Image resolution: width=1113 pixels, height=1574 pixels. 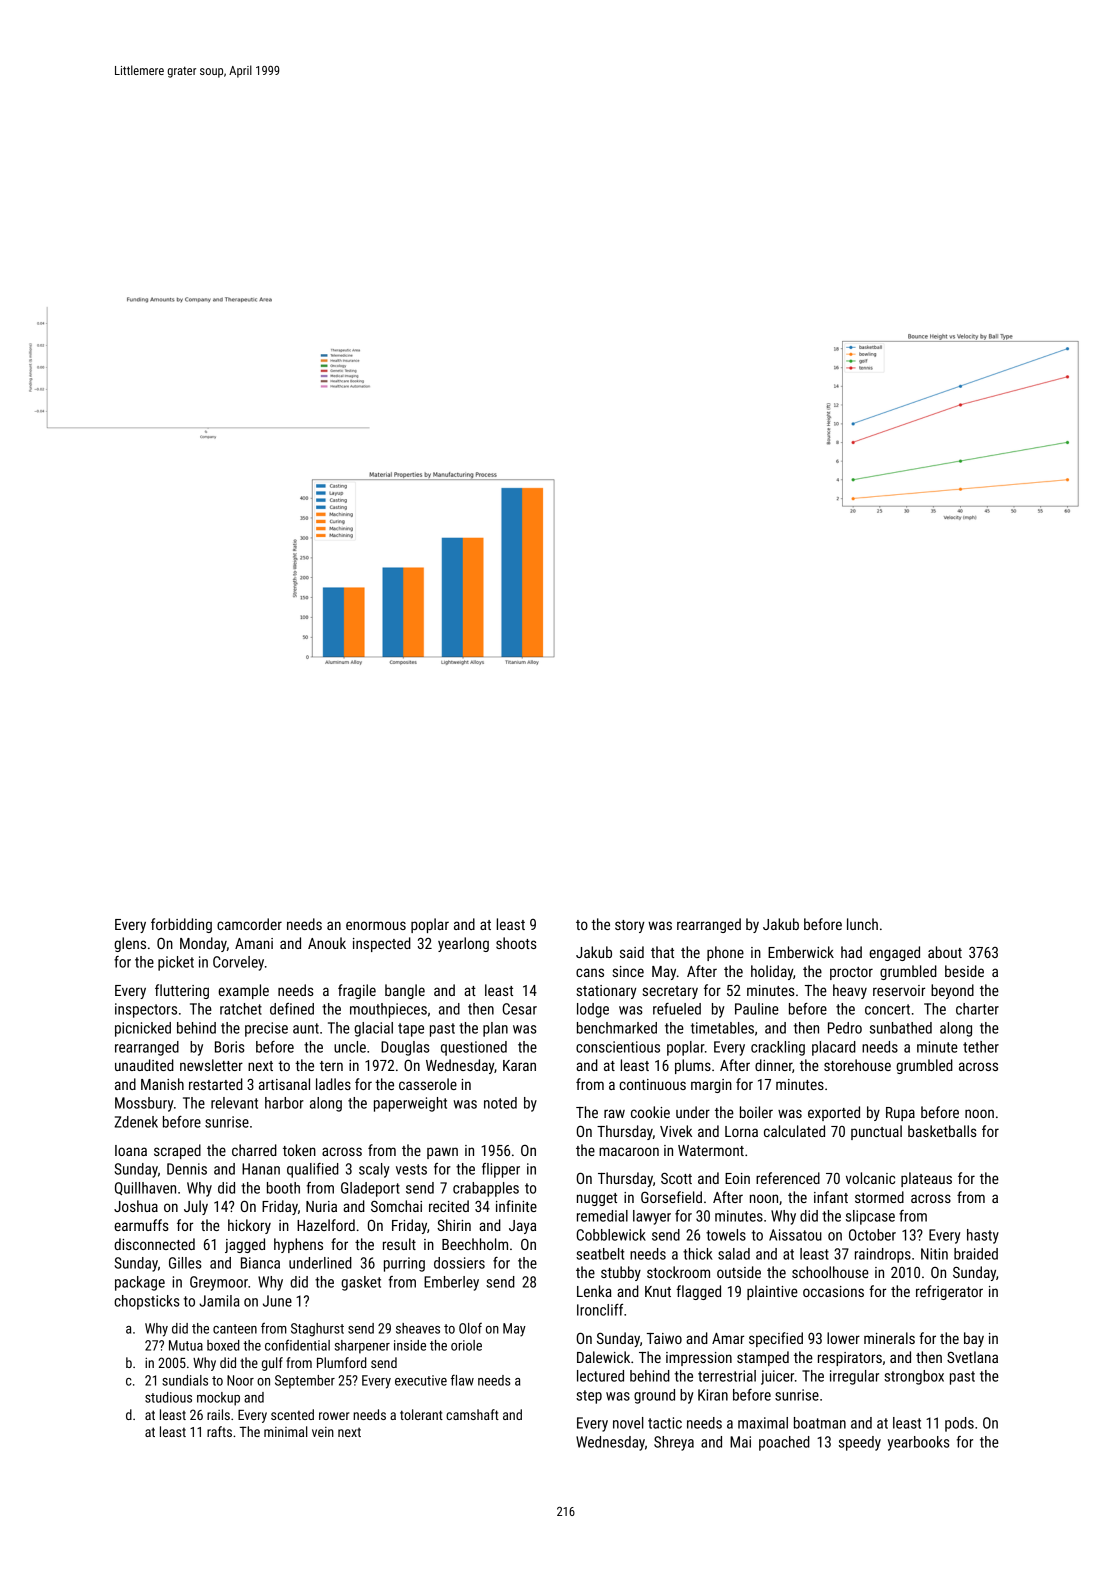 I want to click on Jaya, so click(x=522, y=1227).
